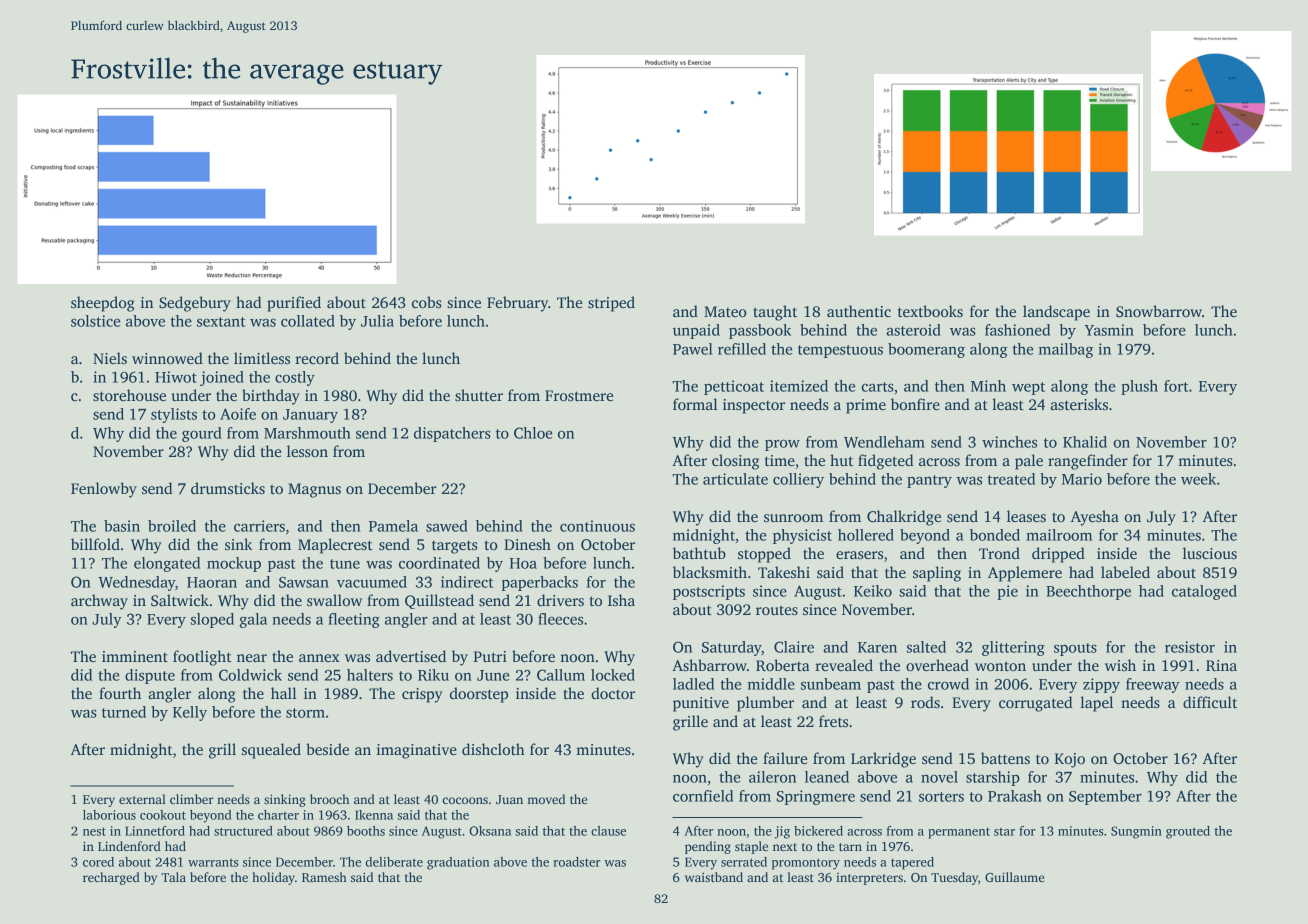  I want to click on Prakash, so click(1015, 796).
